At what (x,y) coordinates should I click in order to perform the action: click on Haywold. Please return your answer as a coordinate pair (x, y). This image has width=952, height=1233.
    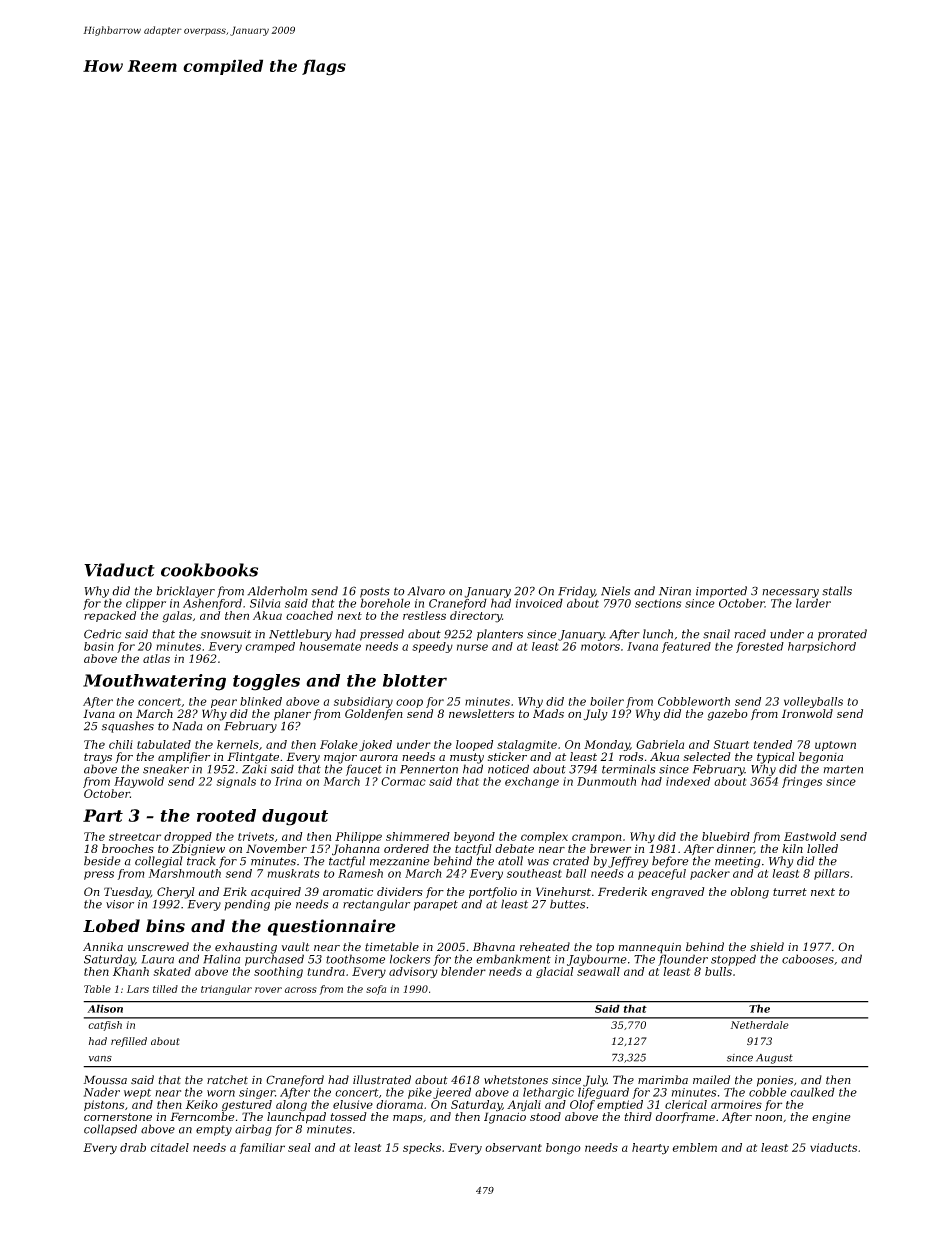
    Looking at the image, I should click on (139, 782).
